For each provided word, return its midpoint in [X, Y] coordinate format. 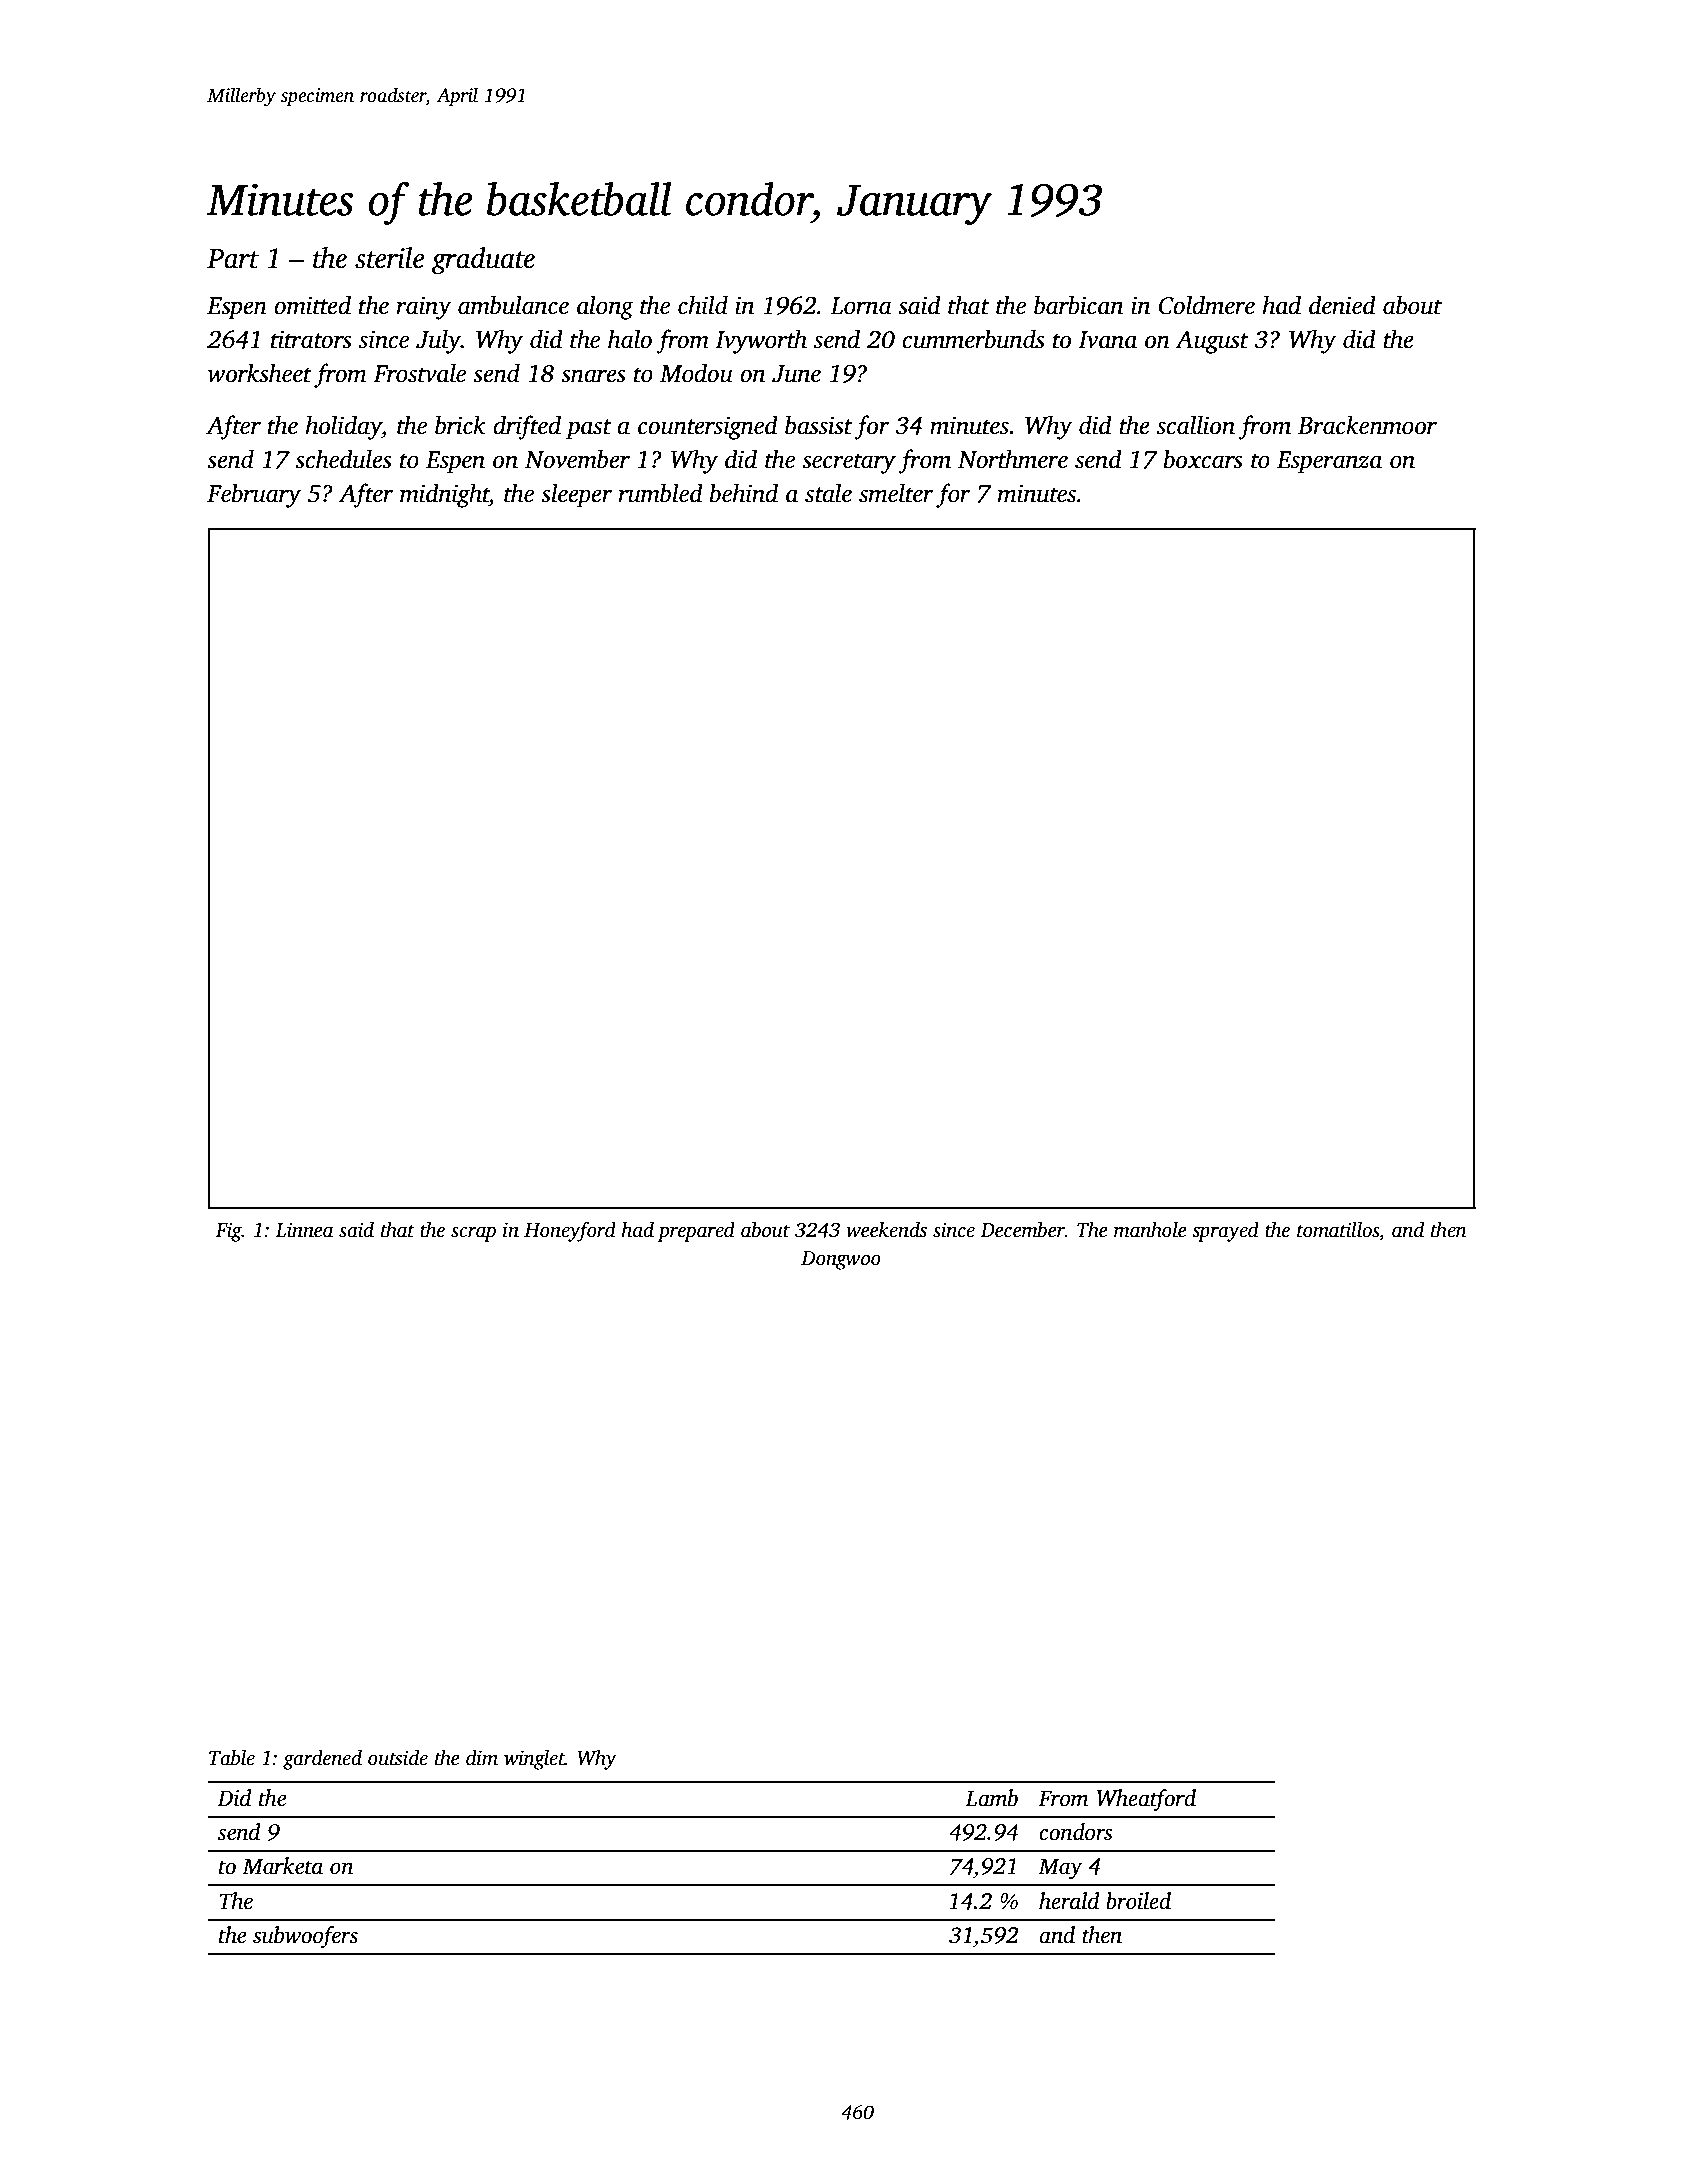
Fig [228, 1232]
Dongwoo [841, 1260]
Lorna [861, 306]
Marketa [282, 1866]
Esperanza [1329, 462]
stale [828, 493]
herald [1069, 1901]
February [254, 495]
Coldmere [1207, 305]
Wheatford [1146, 1800]
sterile [389, 258]
